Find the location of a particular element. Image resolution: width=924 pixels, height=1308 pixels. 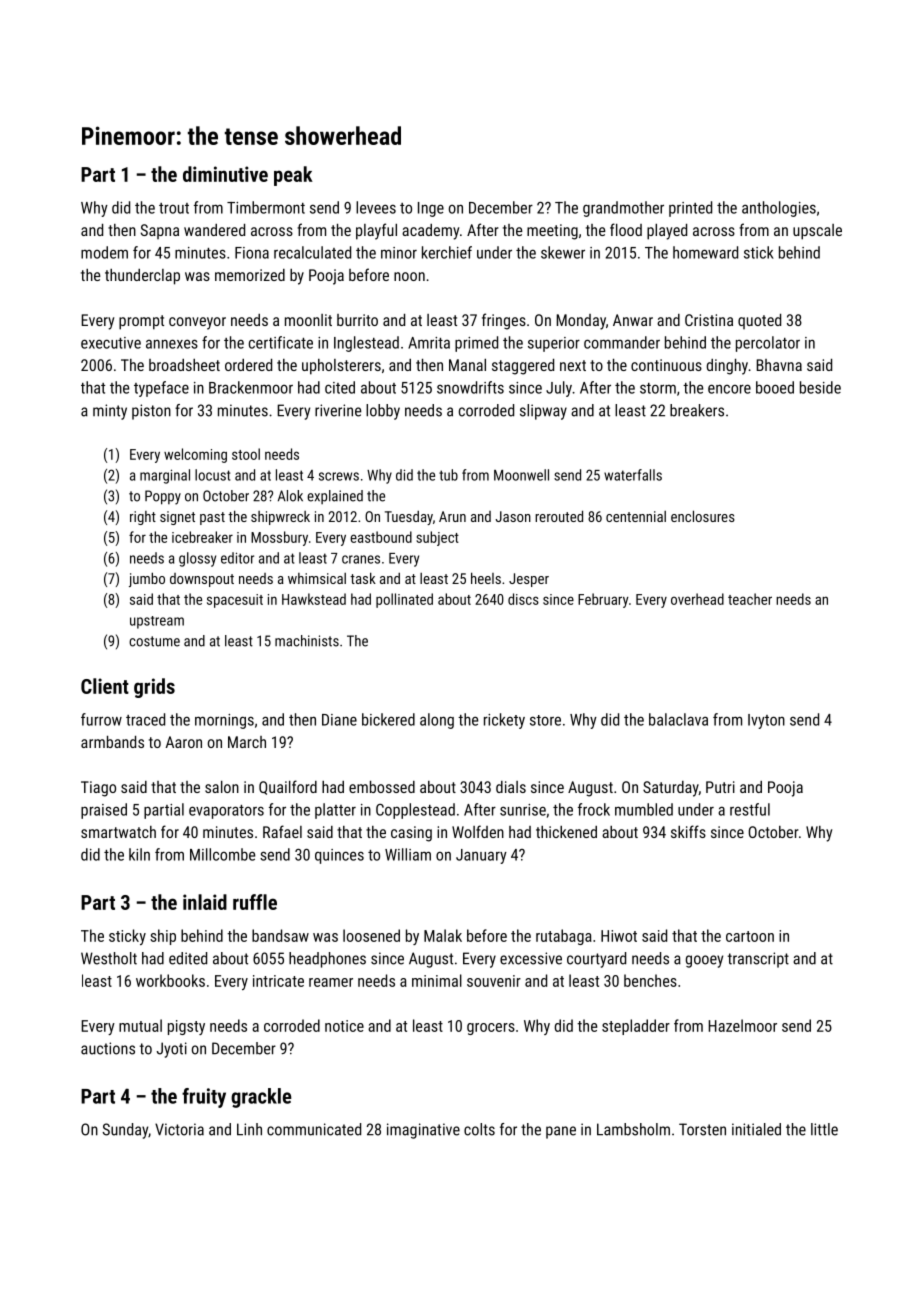

dials is located at coordinates (511, 787).
